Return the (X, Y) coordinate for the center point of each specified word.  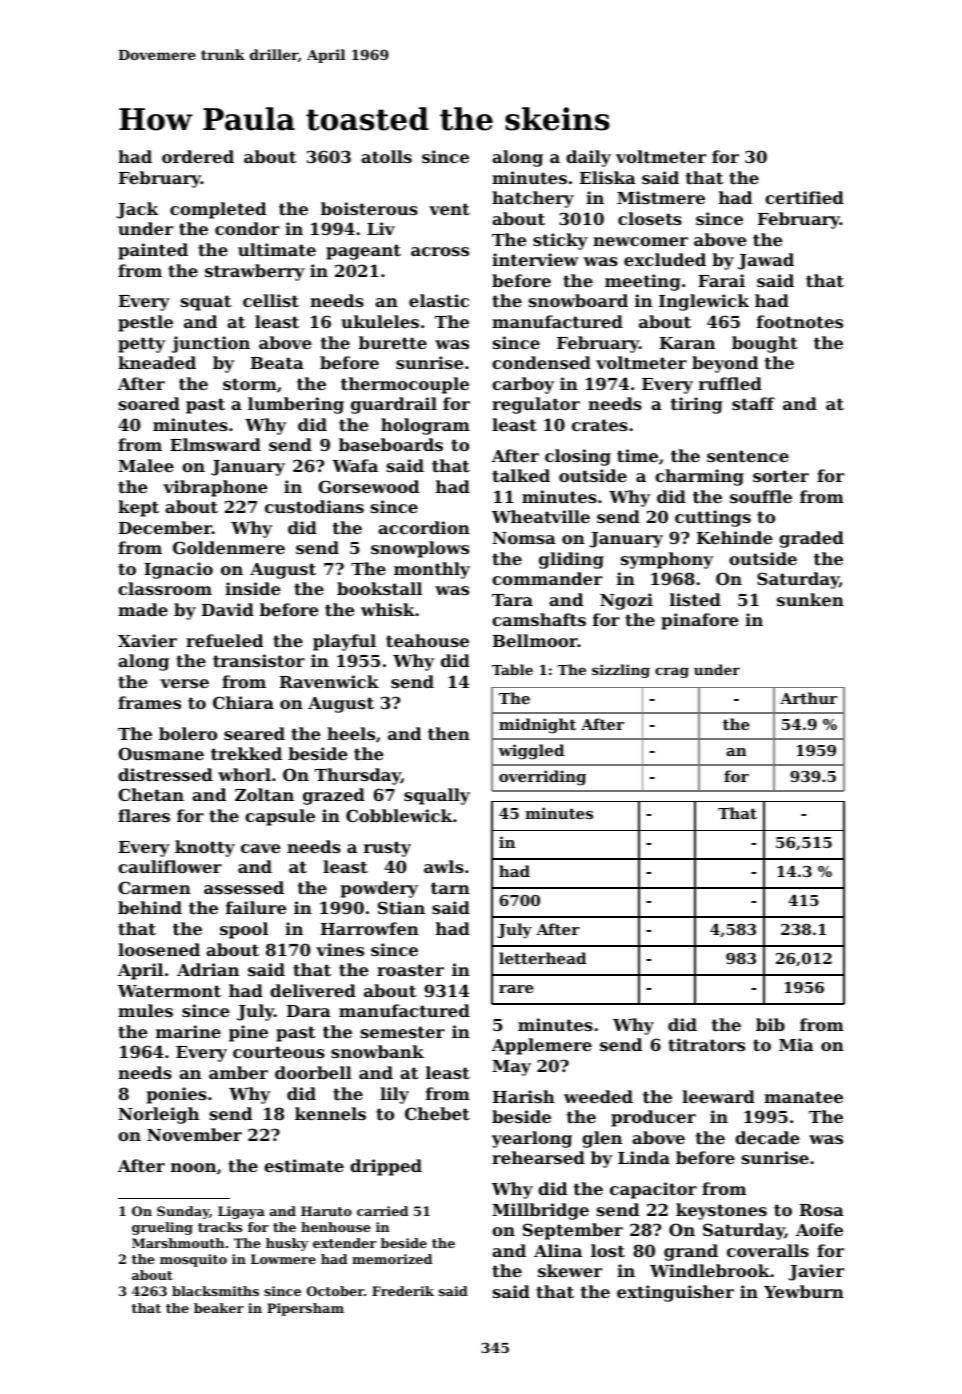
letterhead (542, 958)
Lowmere (283, 1259)
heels (351, 733)
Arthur (808, 698)
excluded (665, 259)
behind (150, 907)
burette (393, 342)
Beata (277, 363)
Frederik (403, 1291)
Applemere (542, 1046)
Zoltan (264, 794)
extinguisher (675, 1293)
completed (218, 210)
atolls (386, 156)
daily (588, 158)
